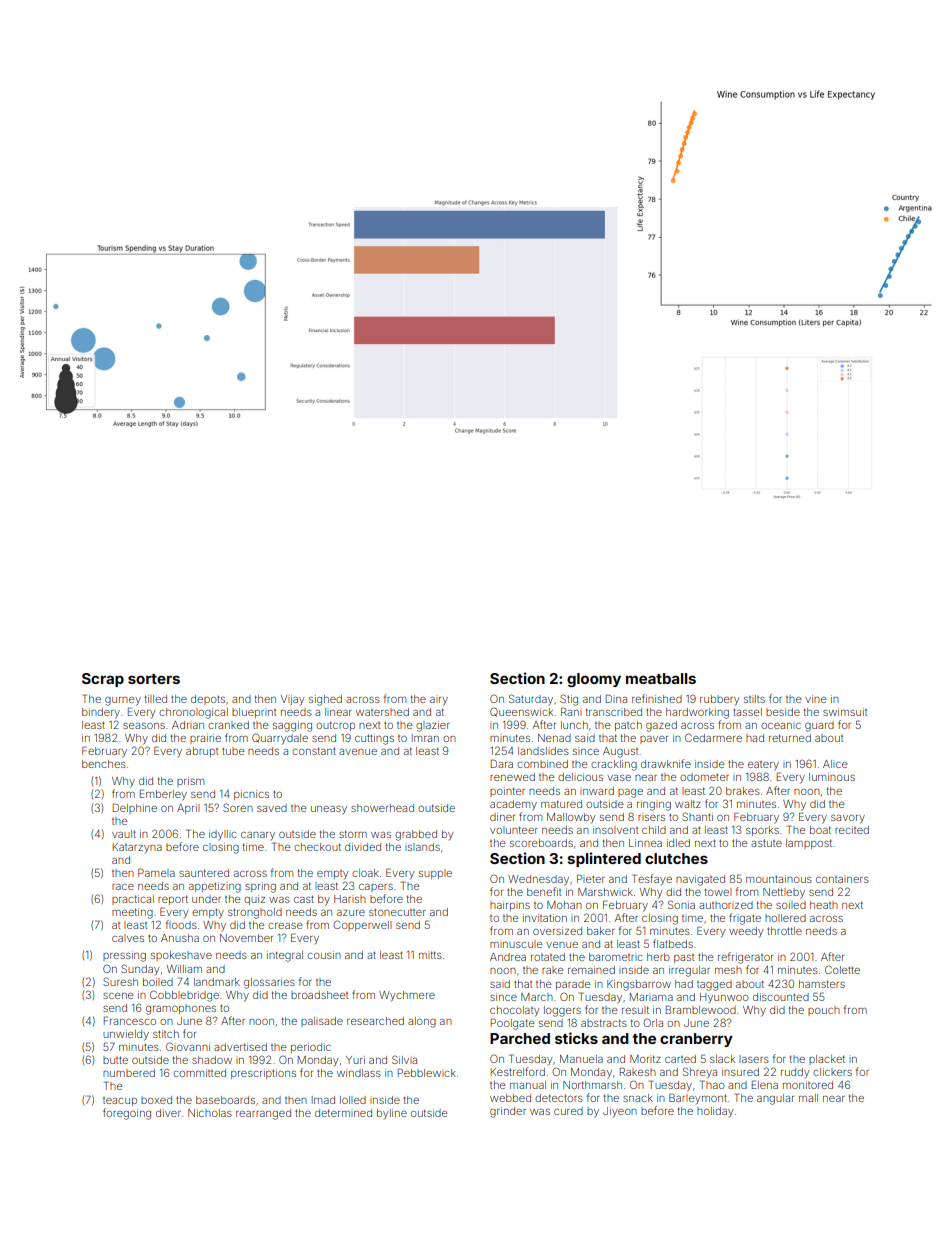  What do you see at coordinates (762, 831) in the screenshot?
I see `sporks` at bounding box center [762, 831].
